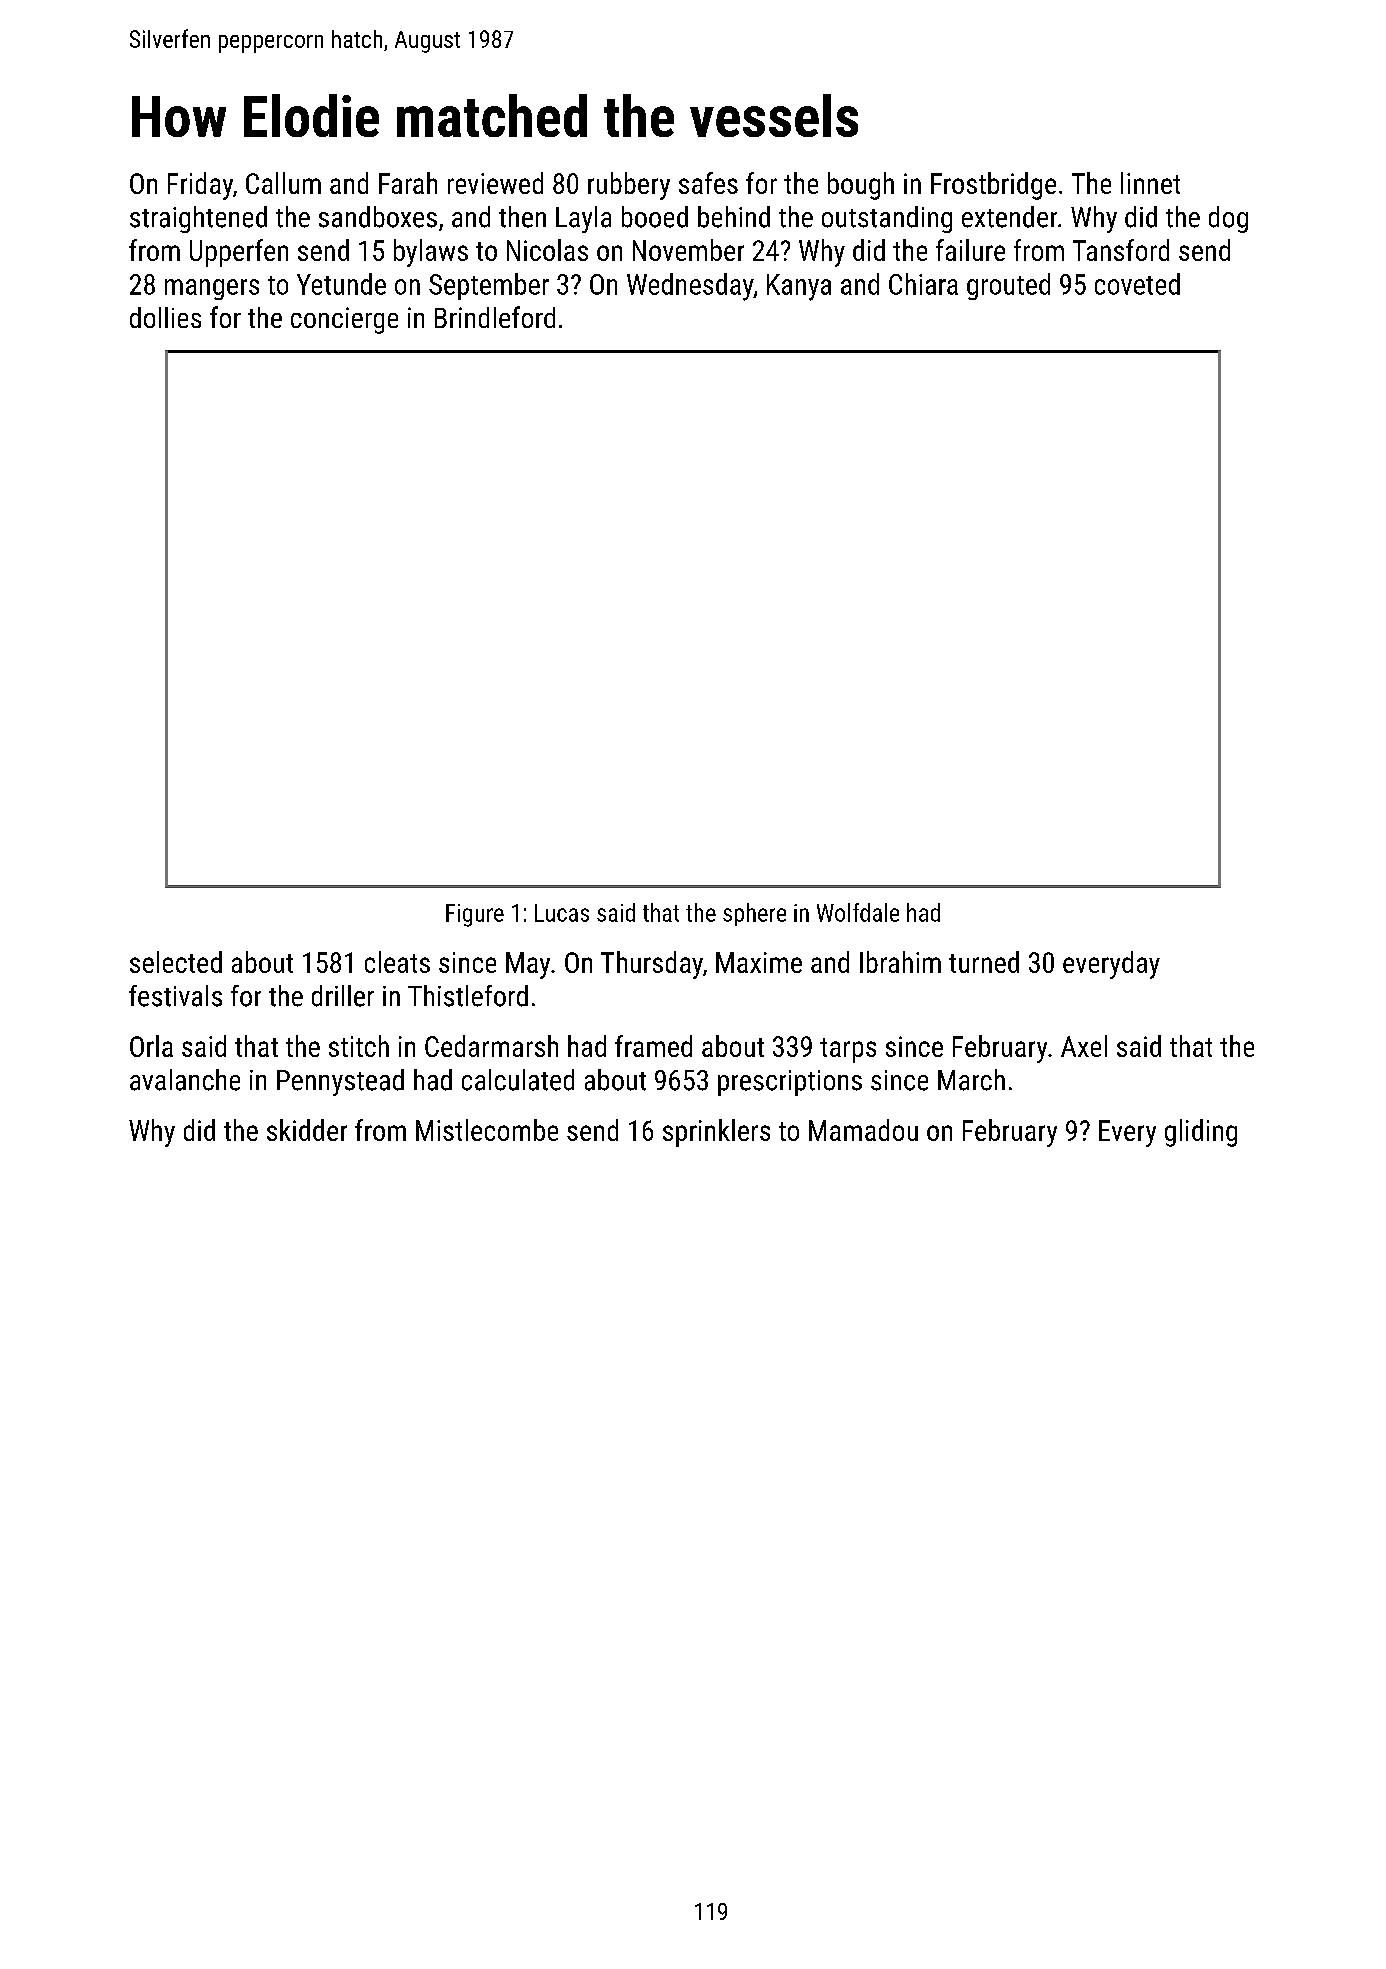  I want to click on selected, so click(176, 962).
